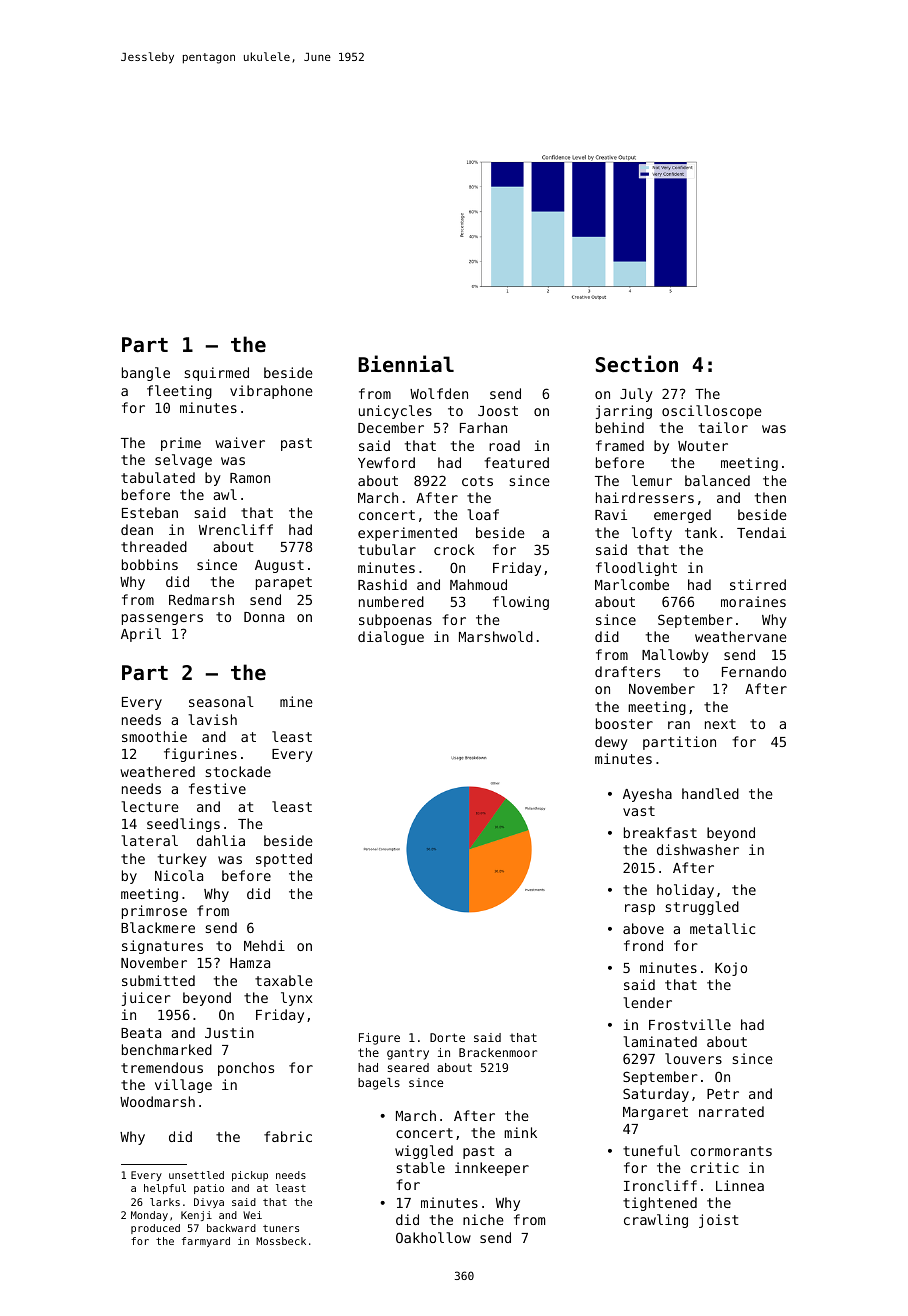  Describe the element at coordinates (624, 723) in the page. I see `booster` at that location.
